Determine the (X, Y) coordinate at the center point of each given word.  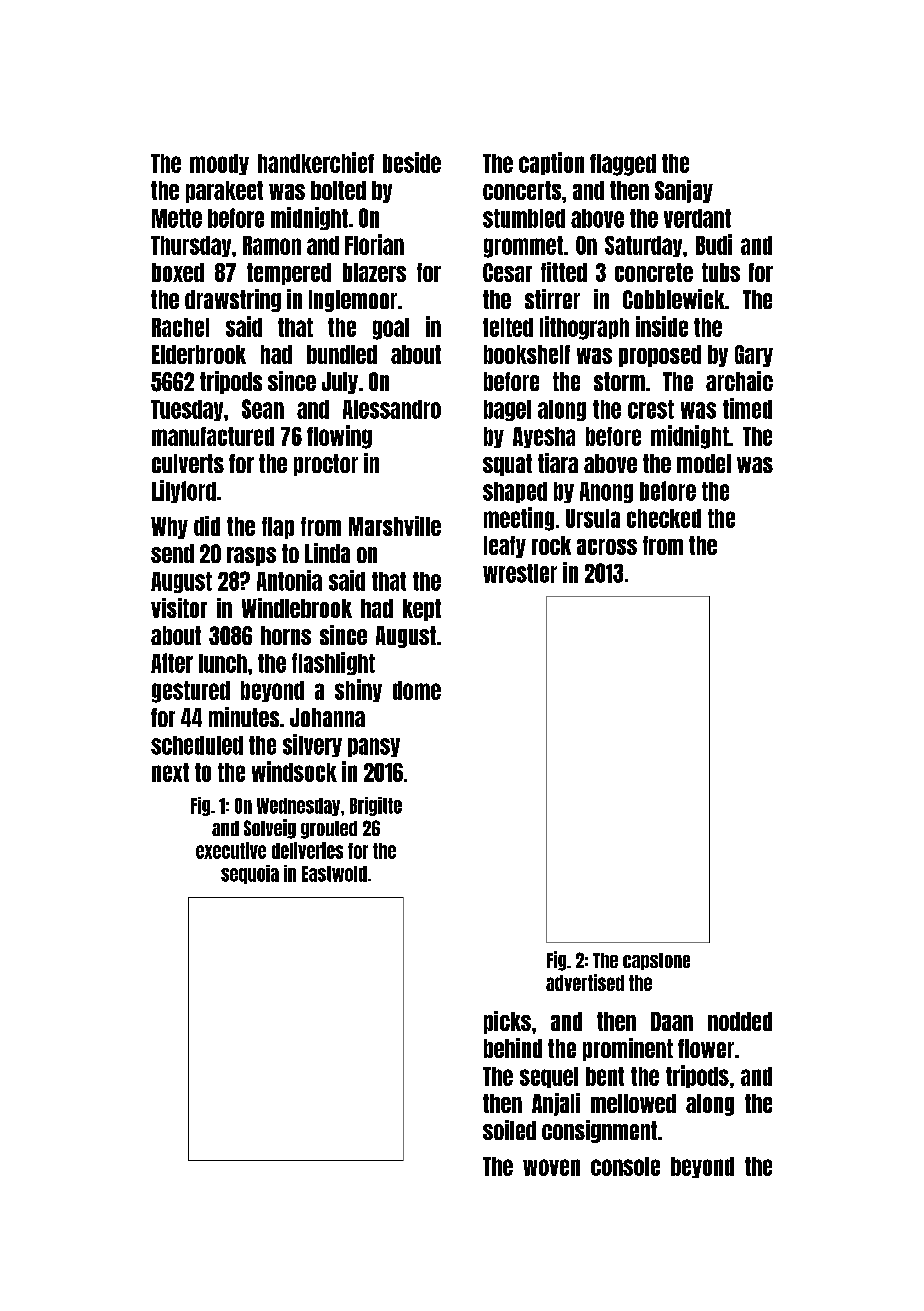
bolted (338, 190)
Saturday (643, 246)
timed (747, 408)
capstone (656, 961)
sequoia (250, 874)
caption (551, 163)
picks (507, 1022)
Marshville (395, 526)
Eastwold (334, 874)
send (172, 553)
